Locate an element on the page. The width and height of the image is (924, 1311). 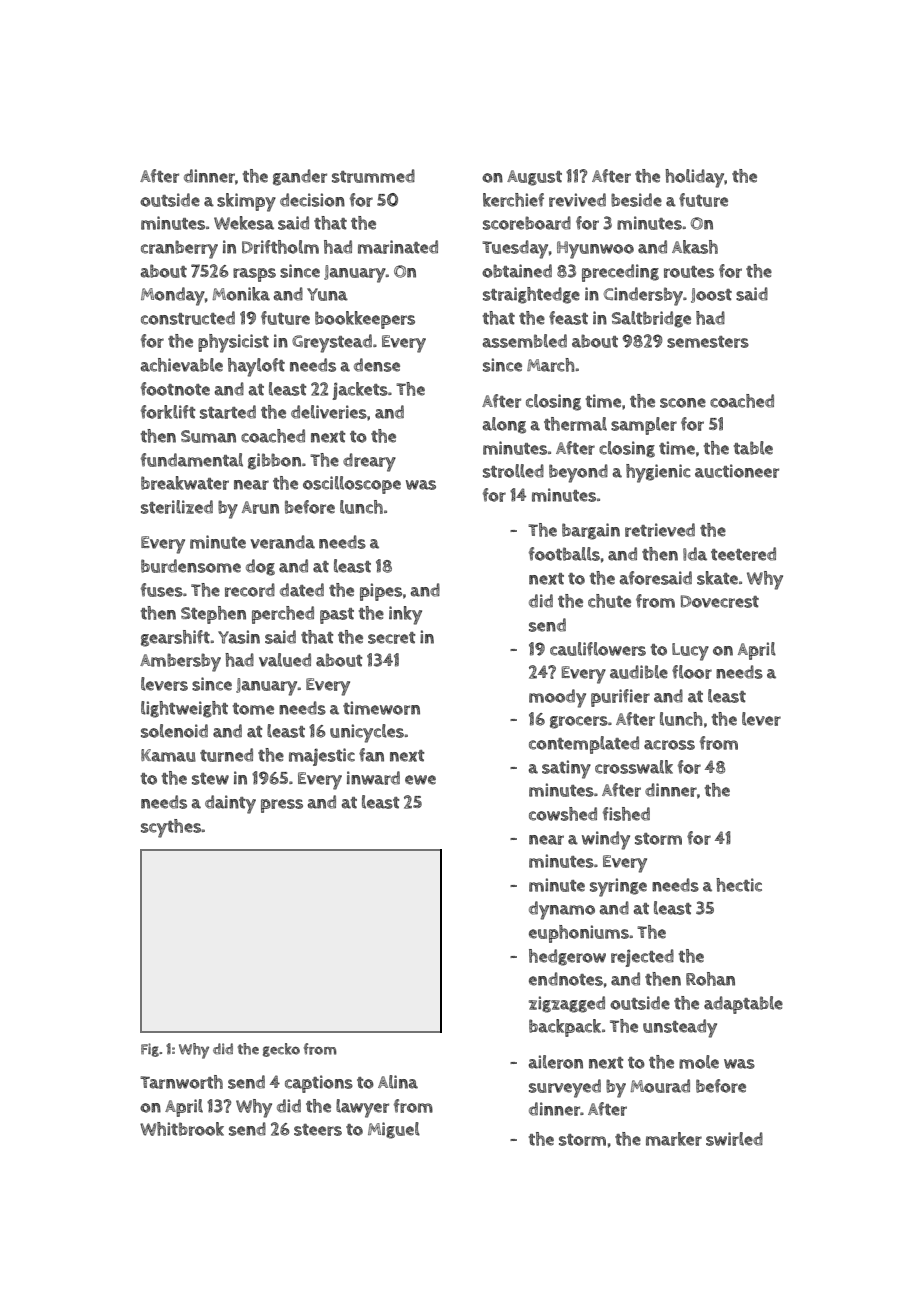
perched is located at coordinates (283, 615).
